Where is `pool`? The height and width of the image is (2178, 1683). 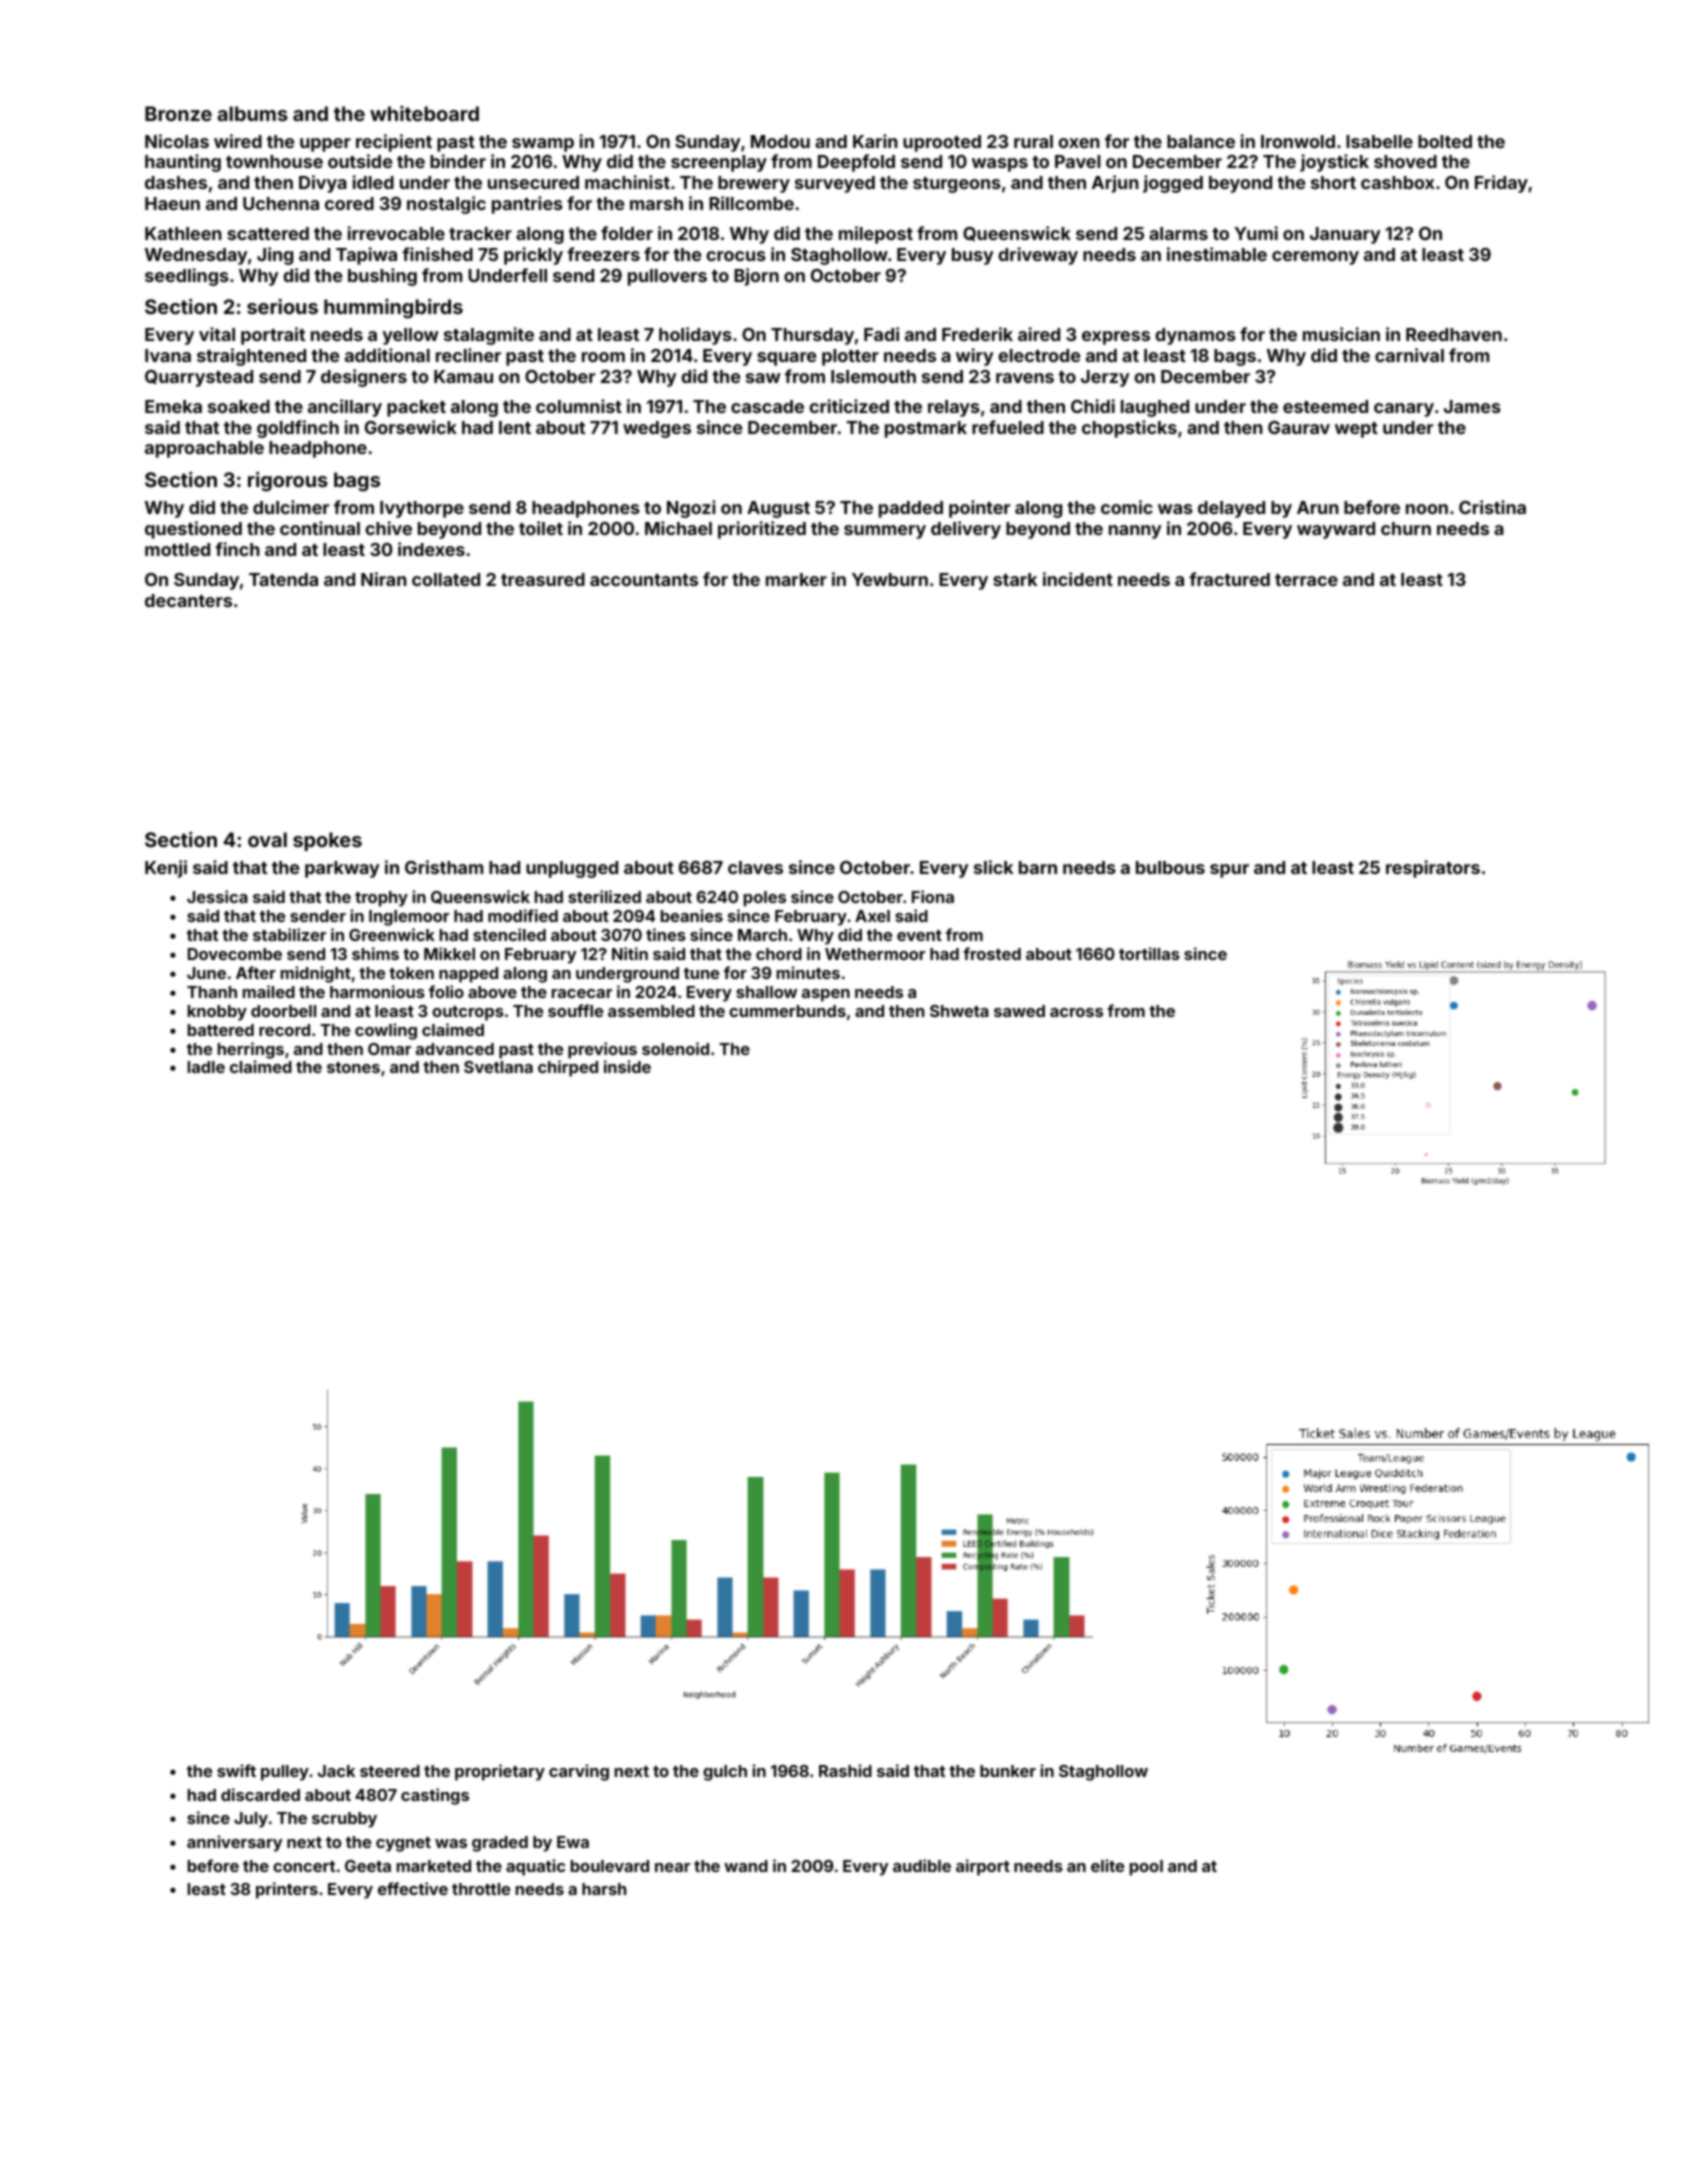 pool is located at coordinates (1146, 1868).
